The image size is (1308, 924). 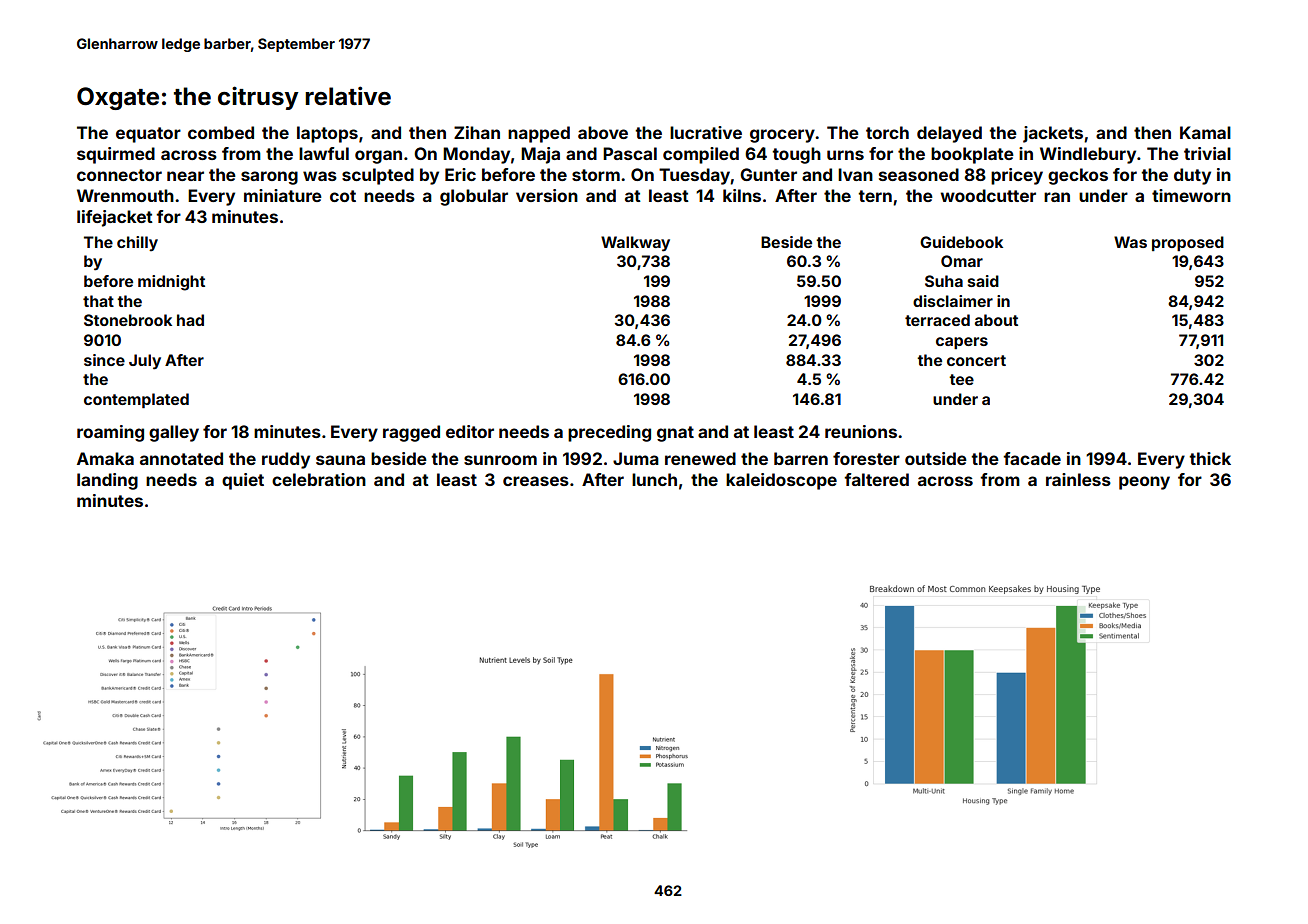 I want to click on peony, so click(x=1144, y=483).
